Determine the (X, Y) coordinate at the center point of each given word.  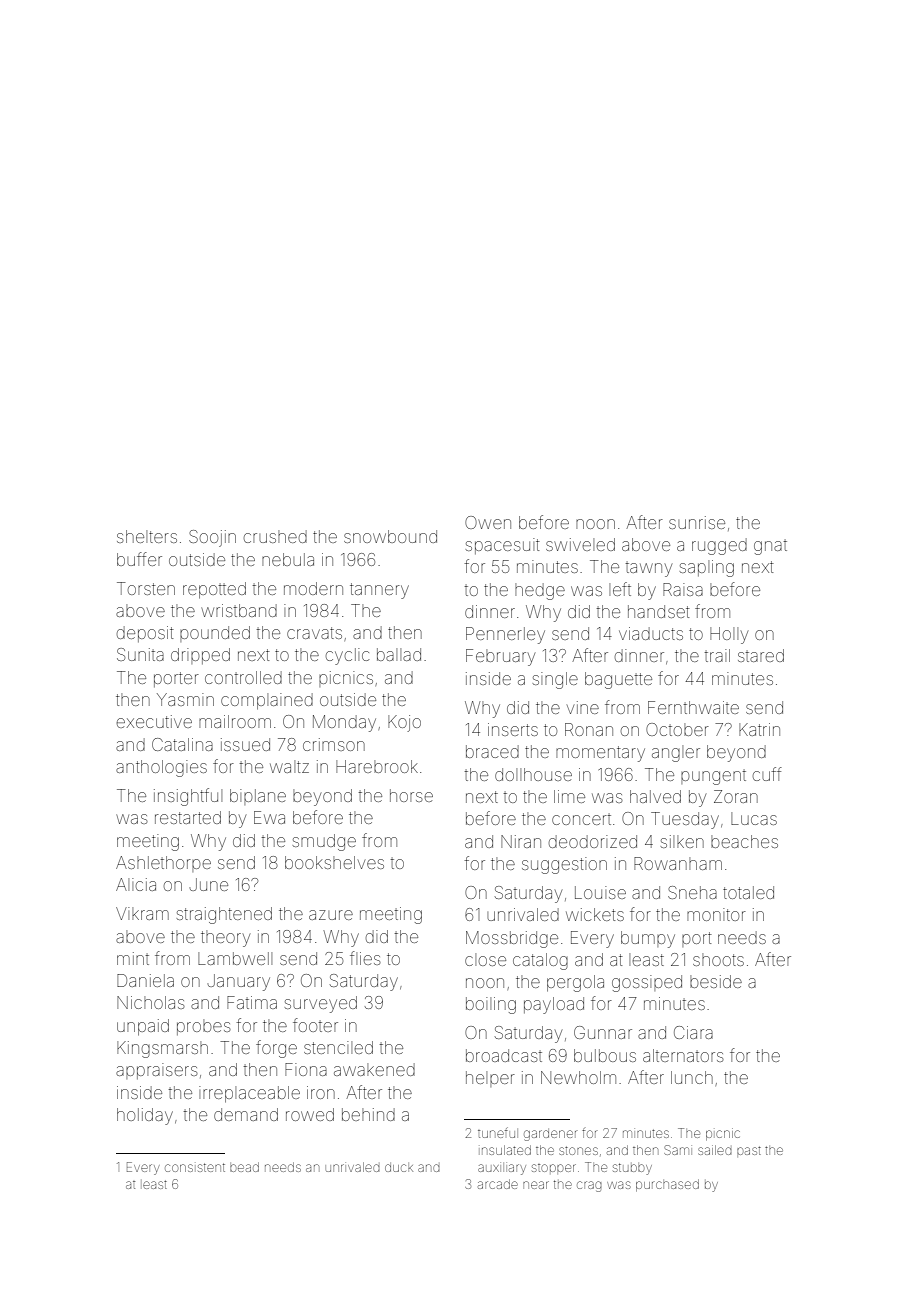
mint (133, 958)
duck (399, 1168)
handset (659, 611)
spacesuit (503, 546)
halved (655, 796)
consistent (195, 1167)
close (485, 959)
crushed (275, 536)
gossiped (647, 983)
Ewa (269, 817)
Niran (521, 841)
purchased (667, 1185)
